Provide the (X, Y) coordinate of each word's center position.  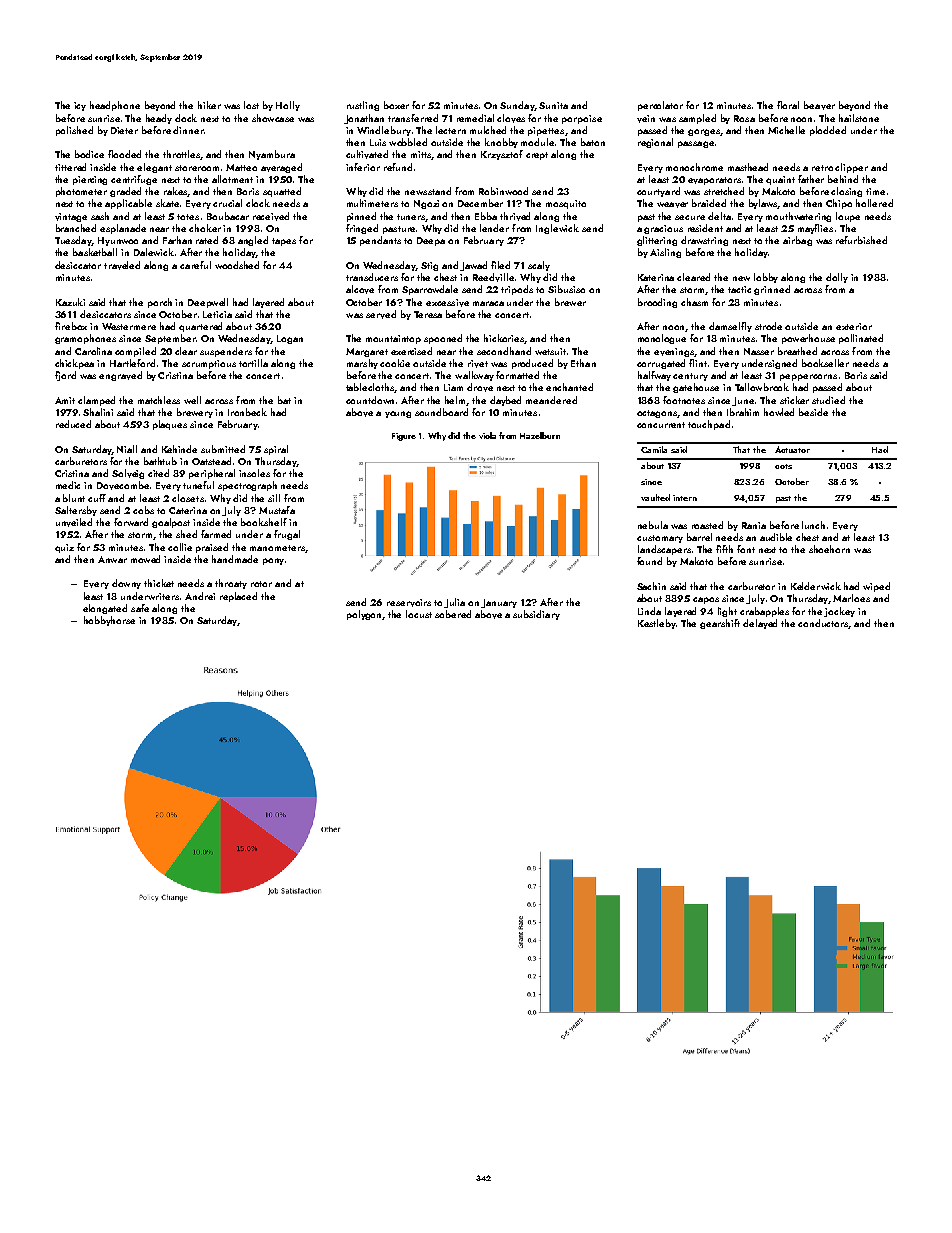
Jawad (473, 266)
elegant (154, 168)
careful (195, 265)
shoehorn (829, 549)
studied (828, 400)
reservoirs (409, 603)
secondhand (504, 351)
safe (140, 608)
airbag (797, 241)
